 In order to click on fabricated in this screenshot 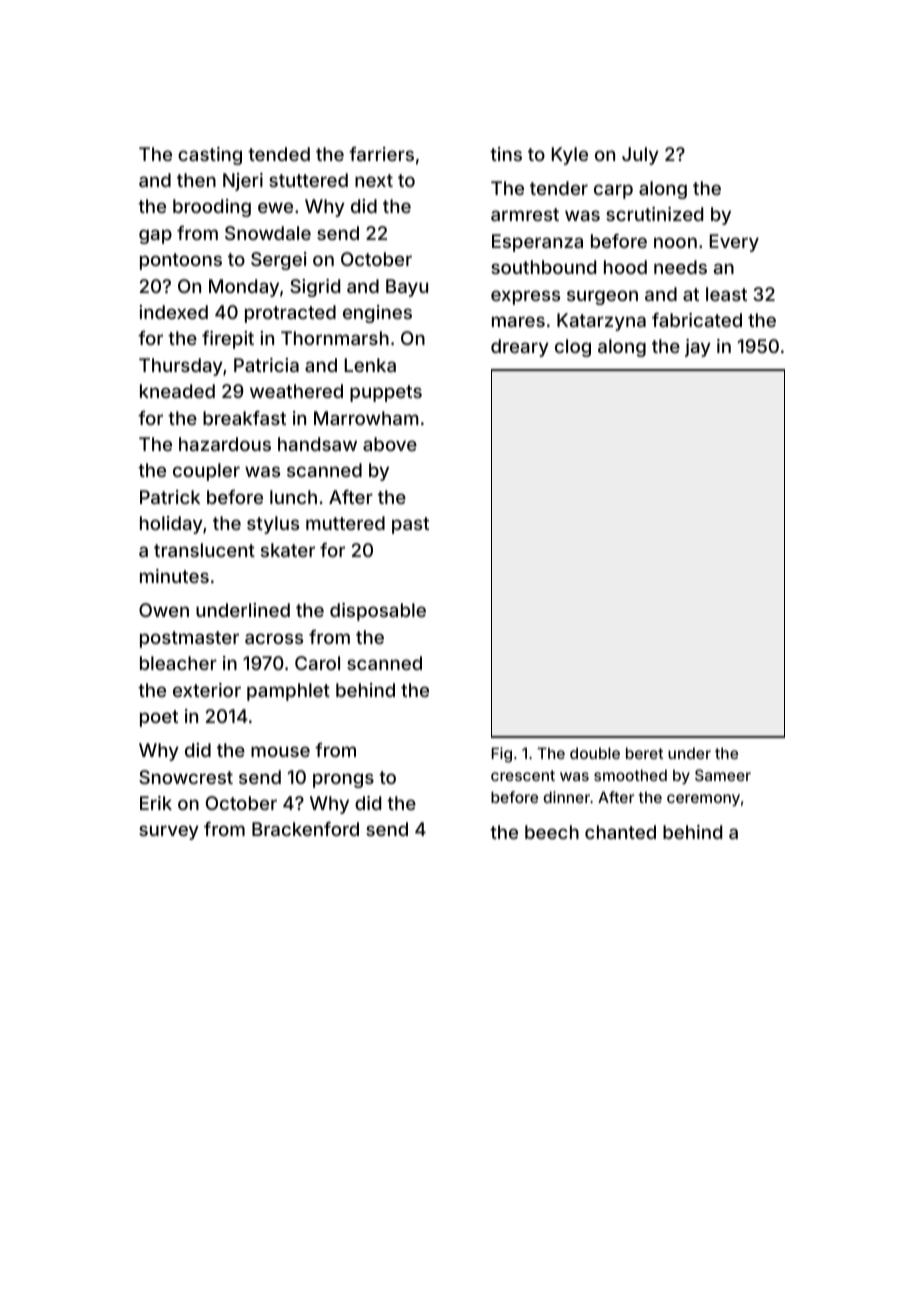, I will do `click(697, 320)`.
